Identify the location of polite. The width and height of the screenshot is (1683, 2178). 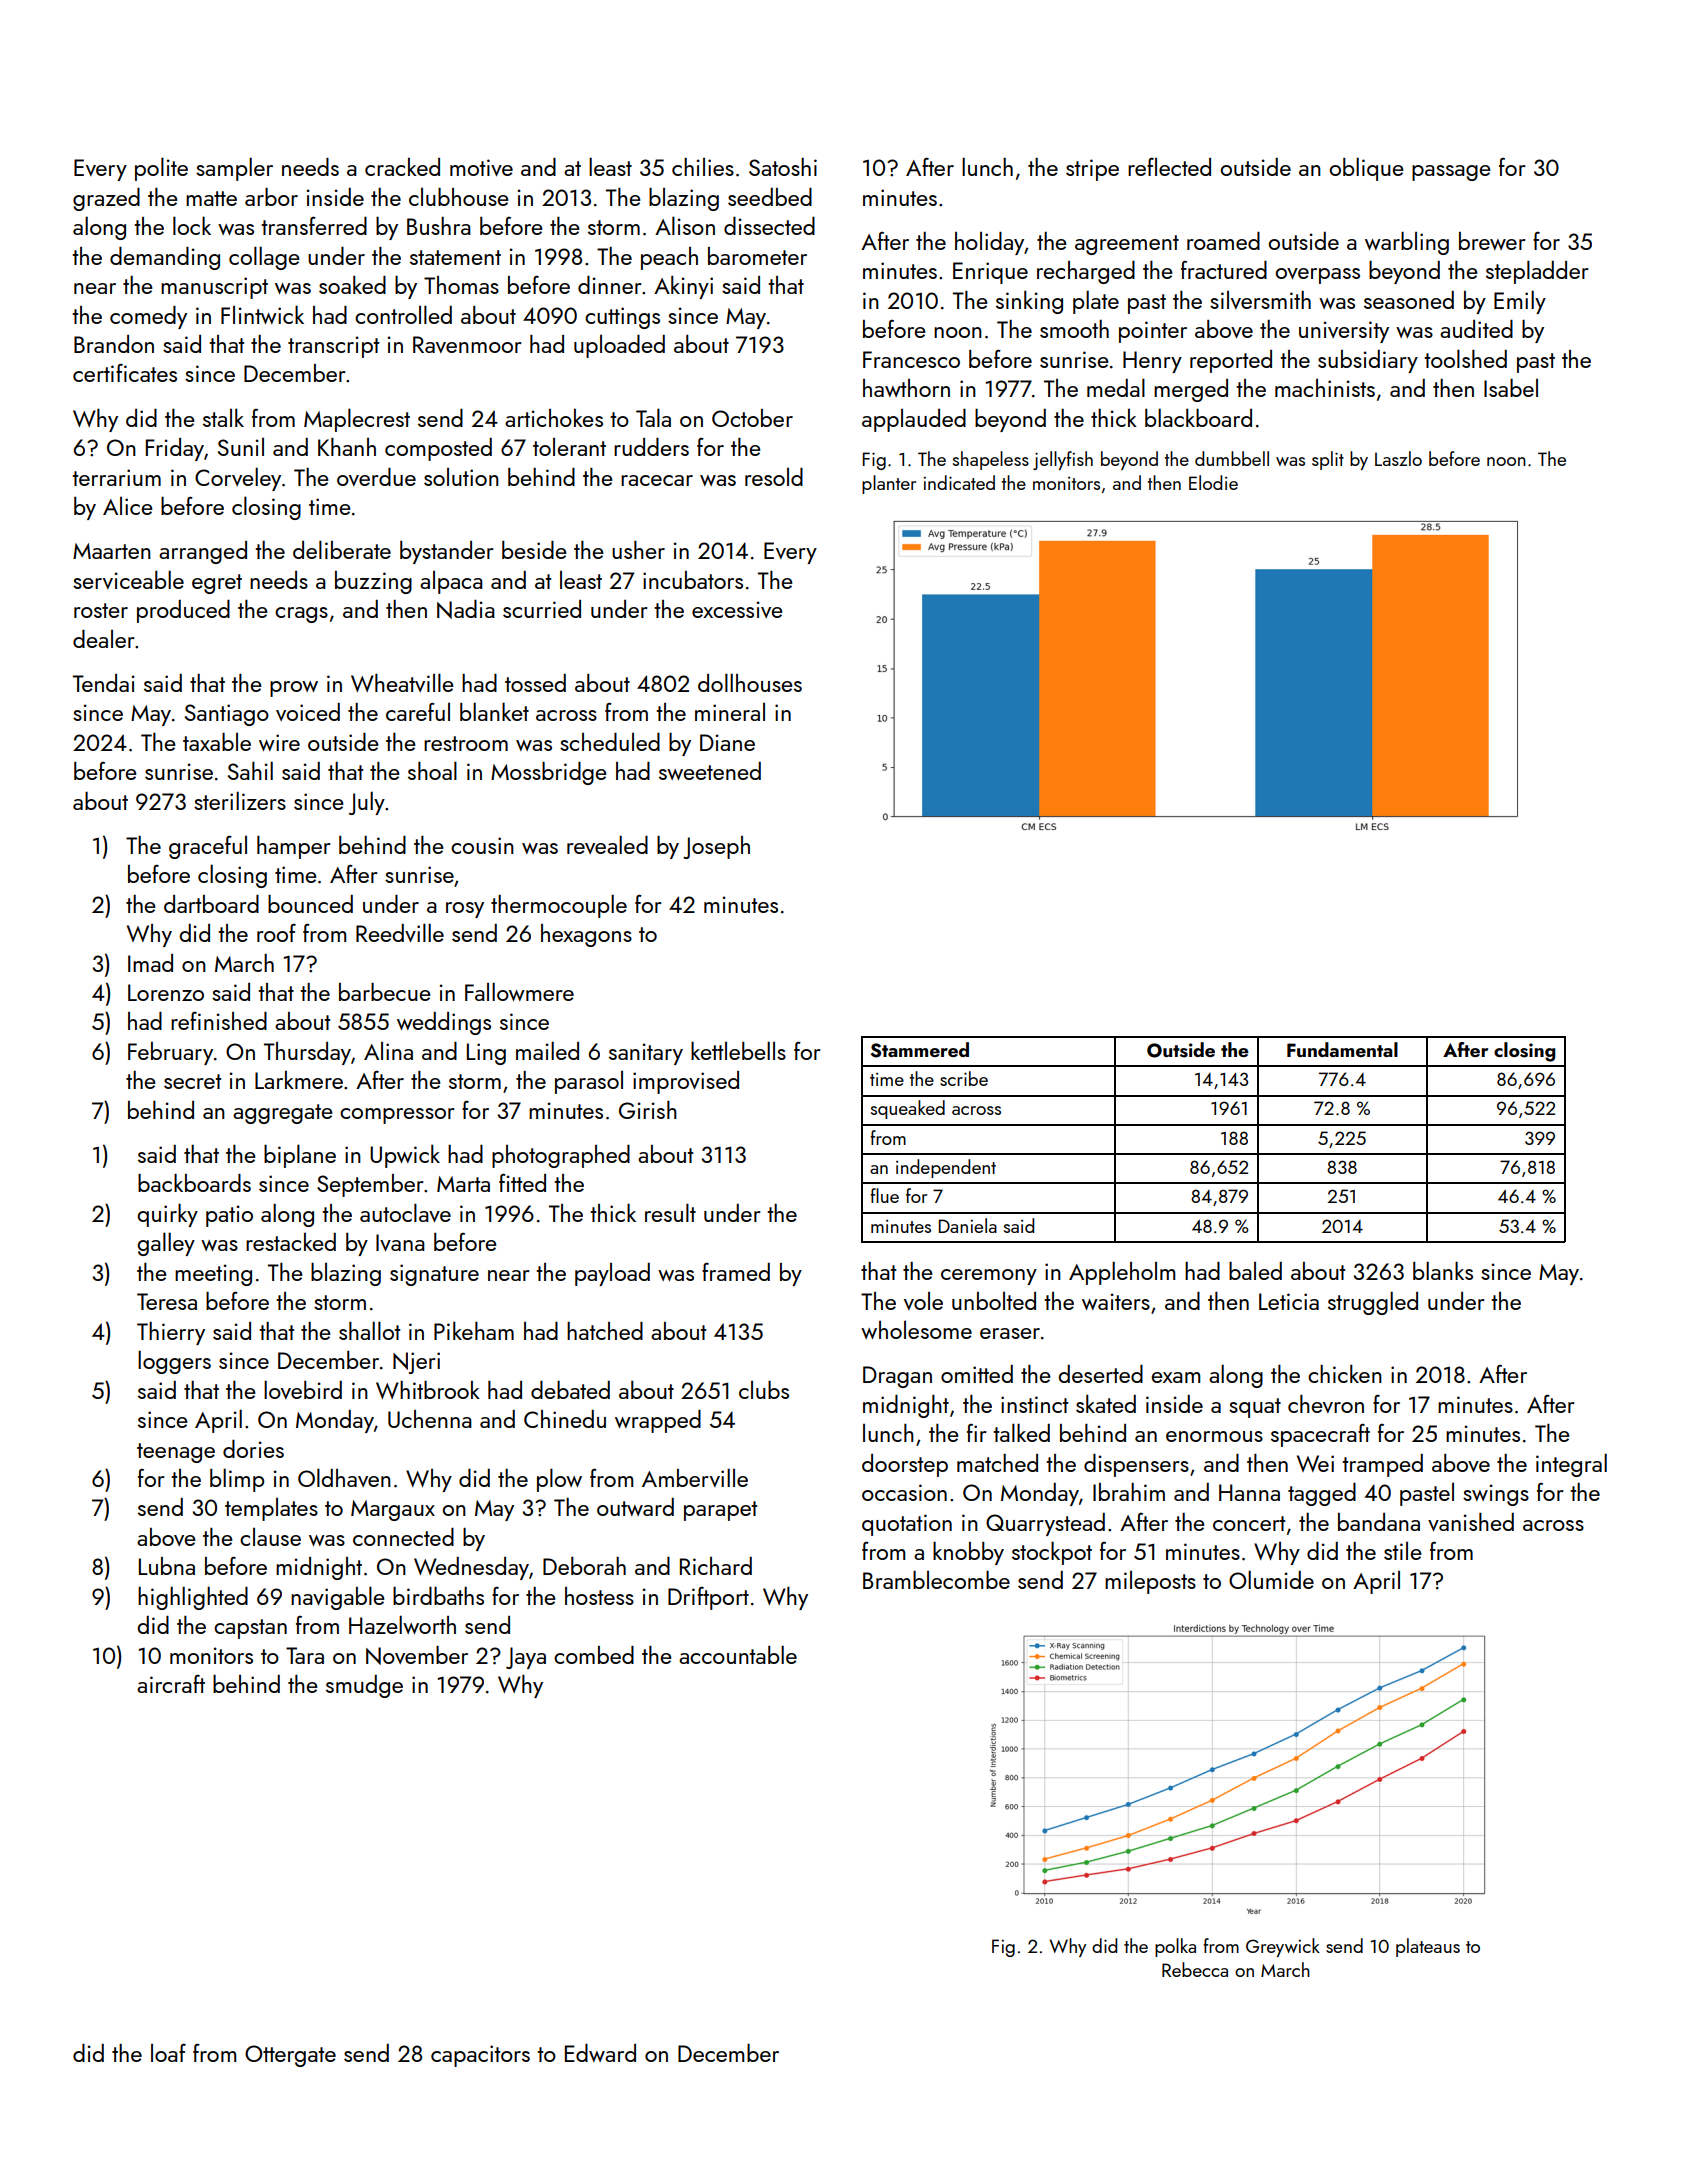
(161, 169).
